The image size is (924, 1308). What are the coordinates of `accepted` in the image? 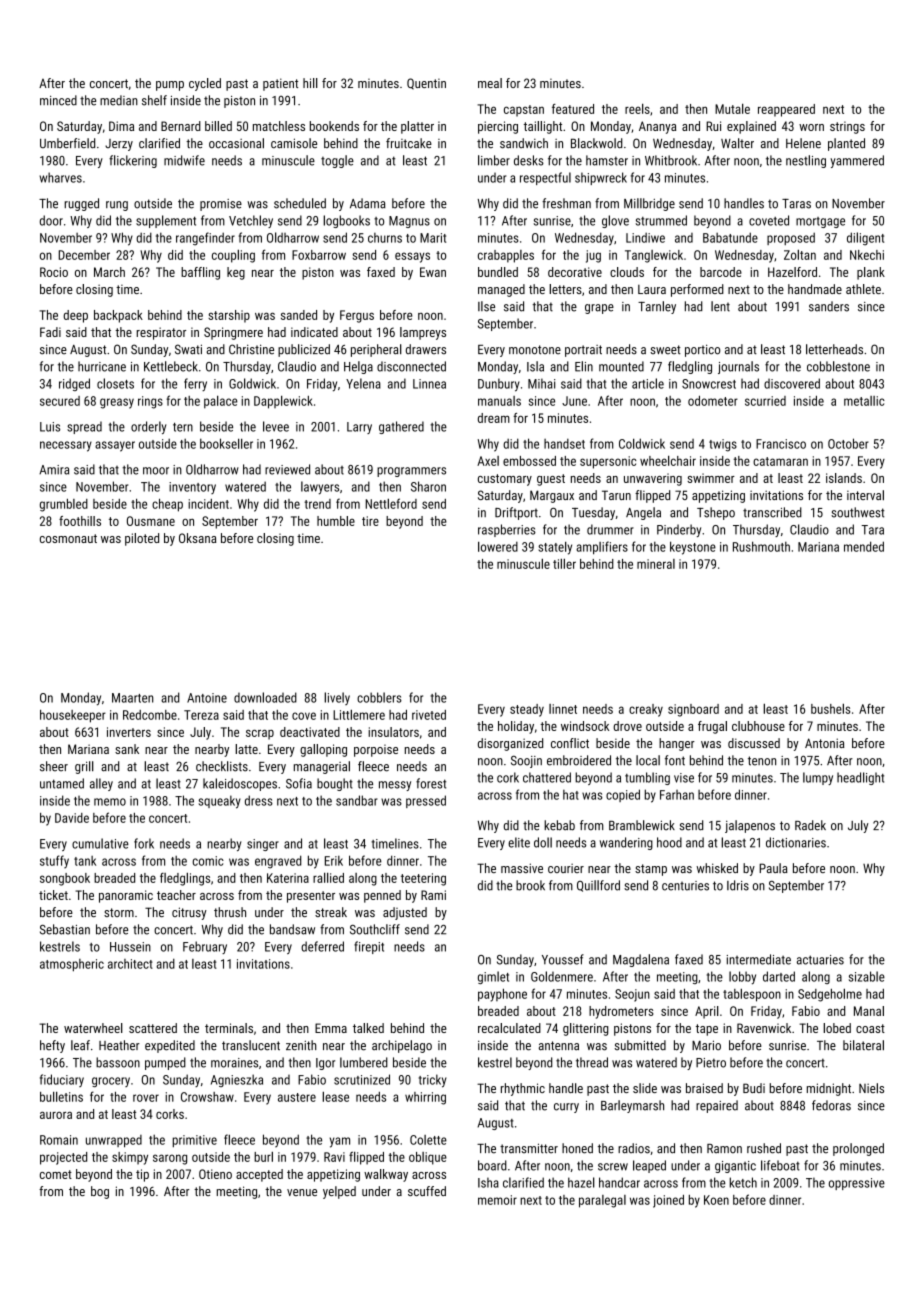 It's located at (259, 1175).
